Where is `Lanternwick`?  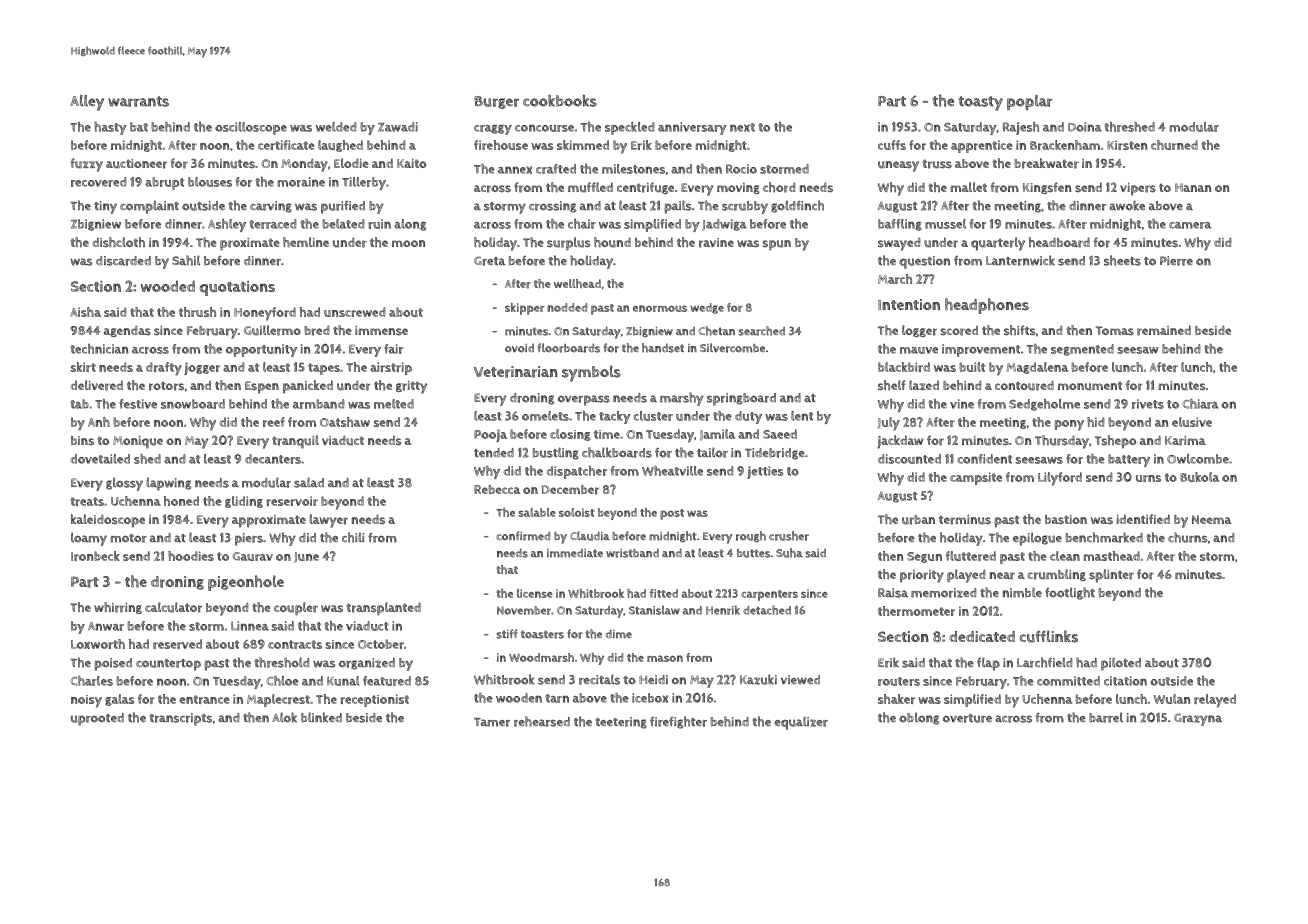 Lanternwick is located at coordinates (1020, 260).
